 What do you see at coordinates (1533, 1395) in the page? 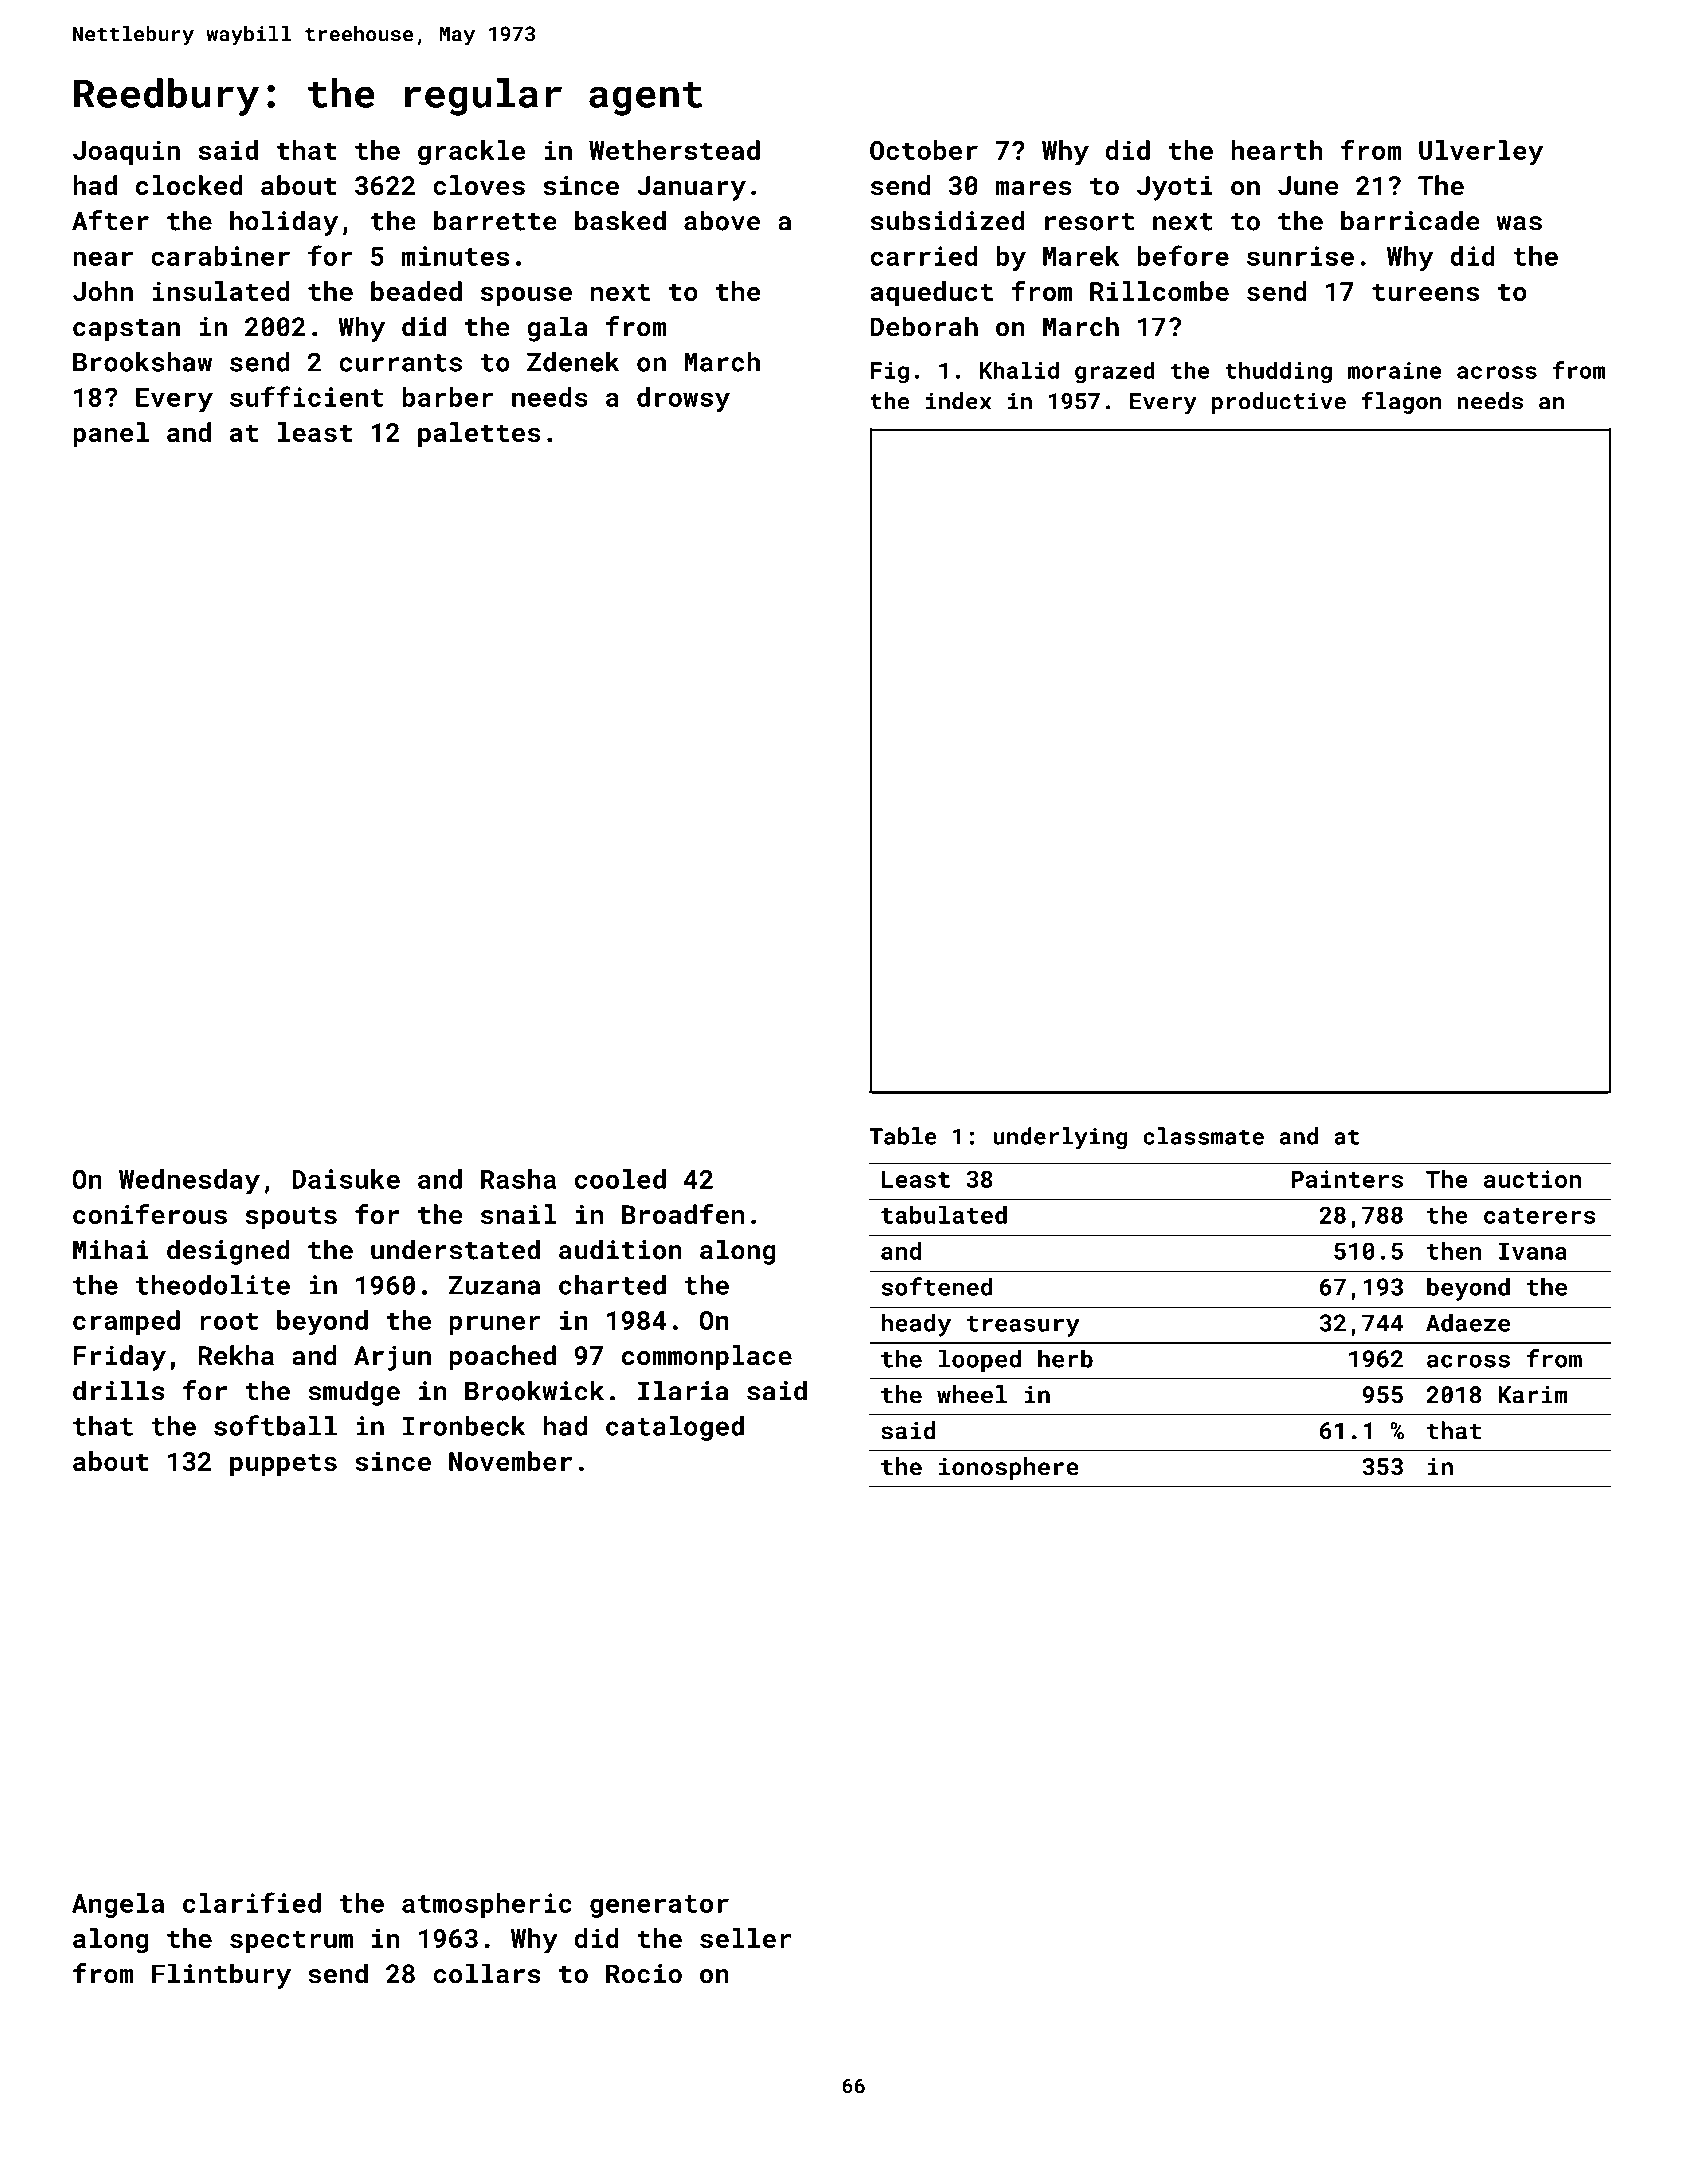
I see `Karim` at bounding box center [1533, 1395].
